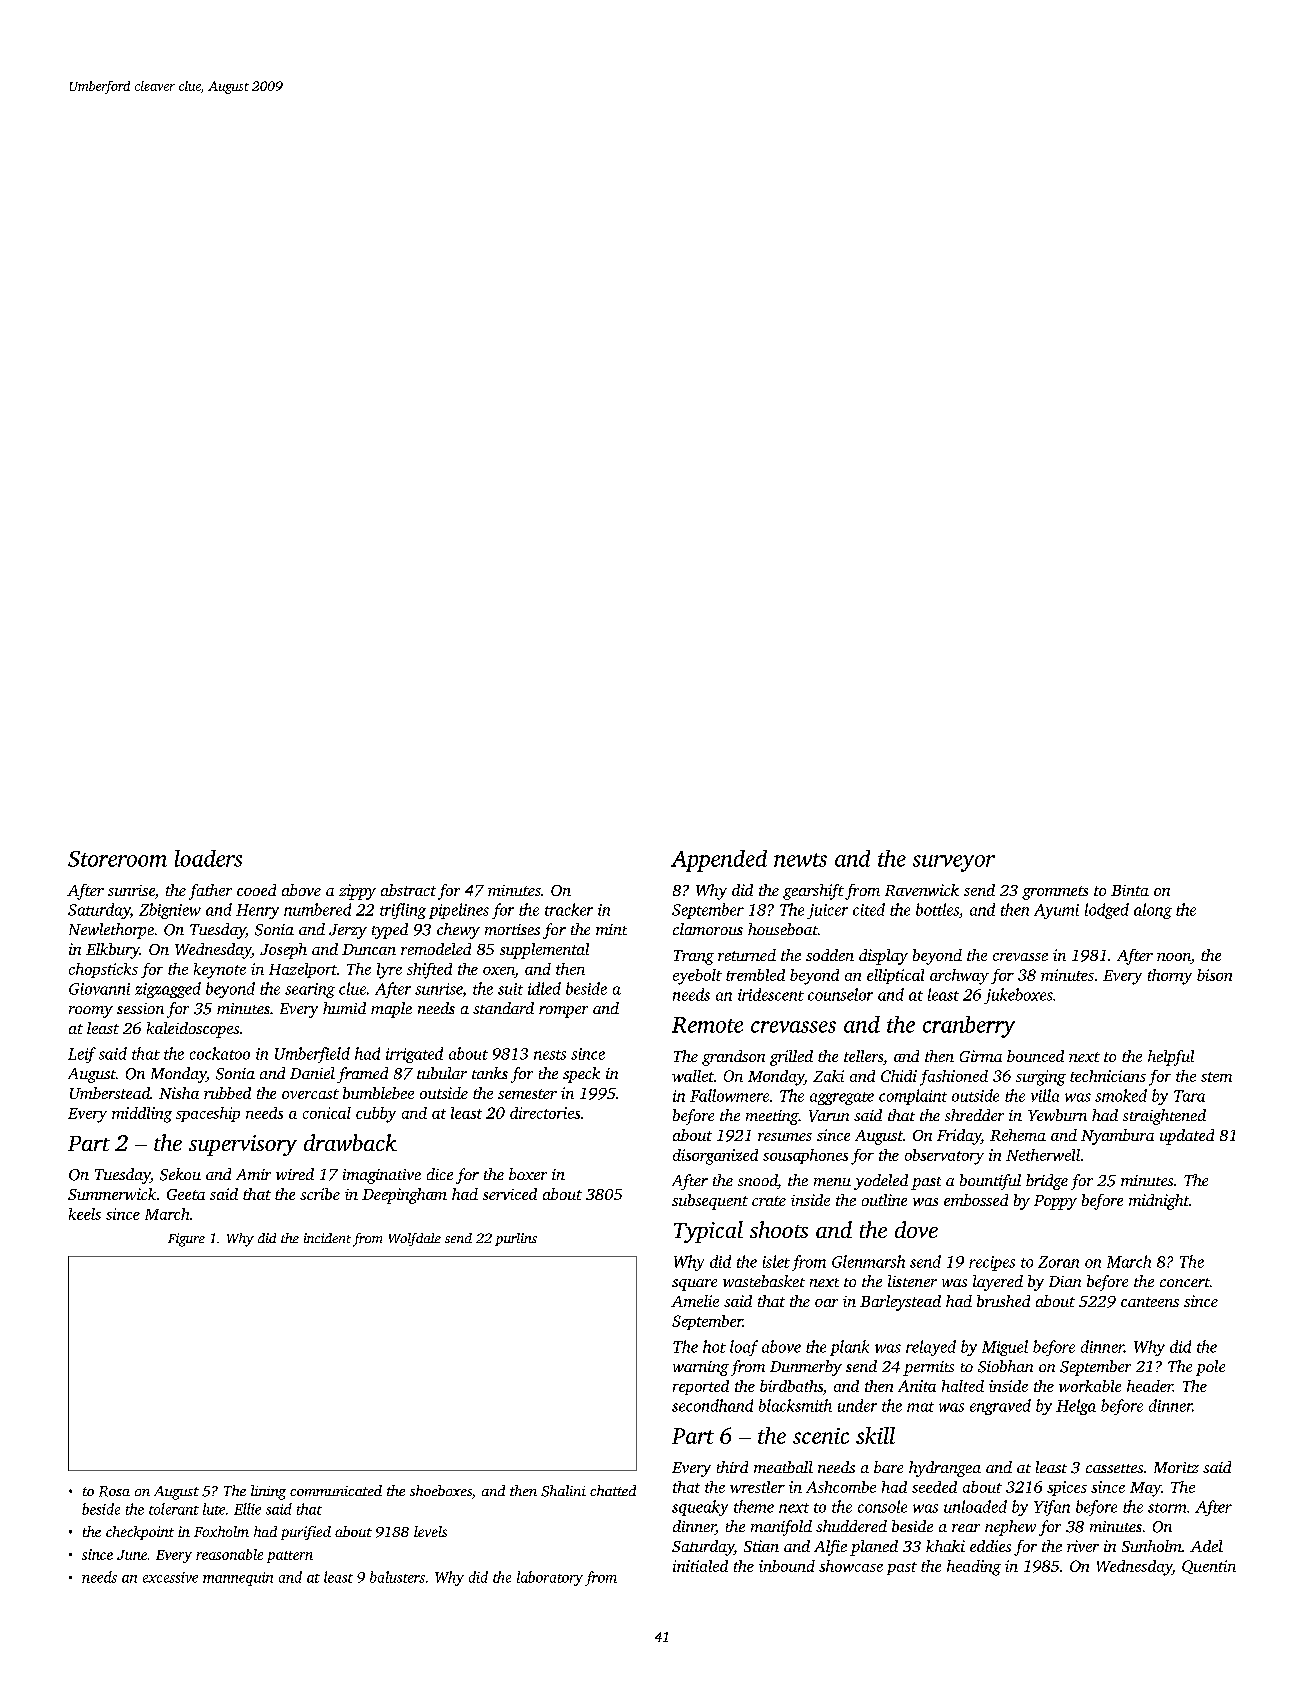 The image size is (1309, 1694). I want to click on inbound, so click(787, 1566).
